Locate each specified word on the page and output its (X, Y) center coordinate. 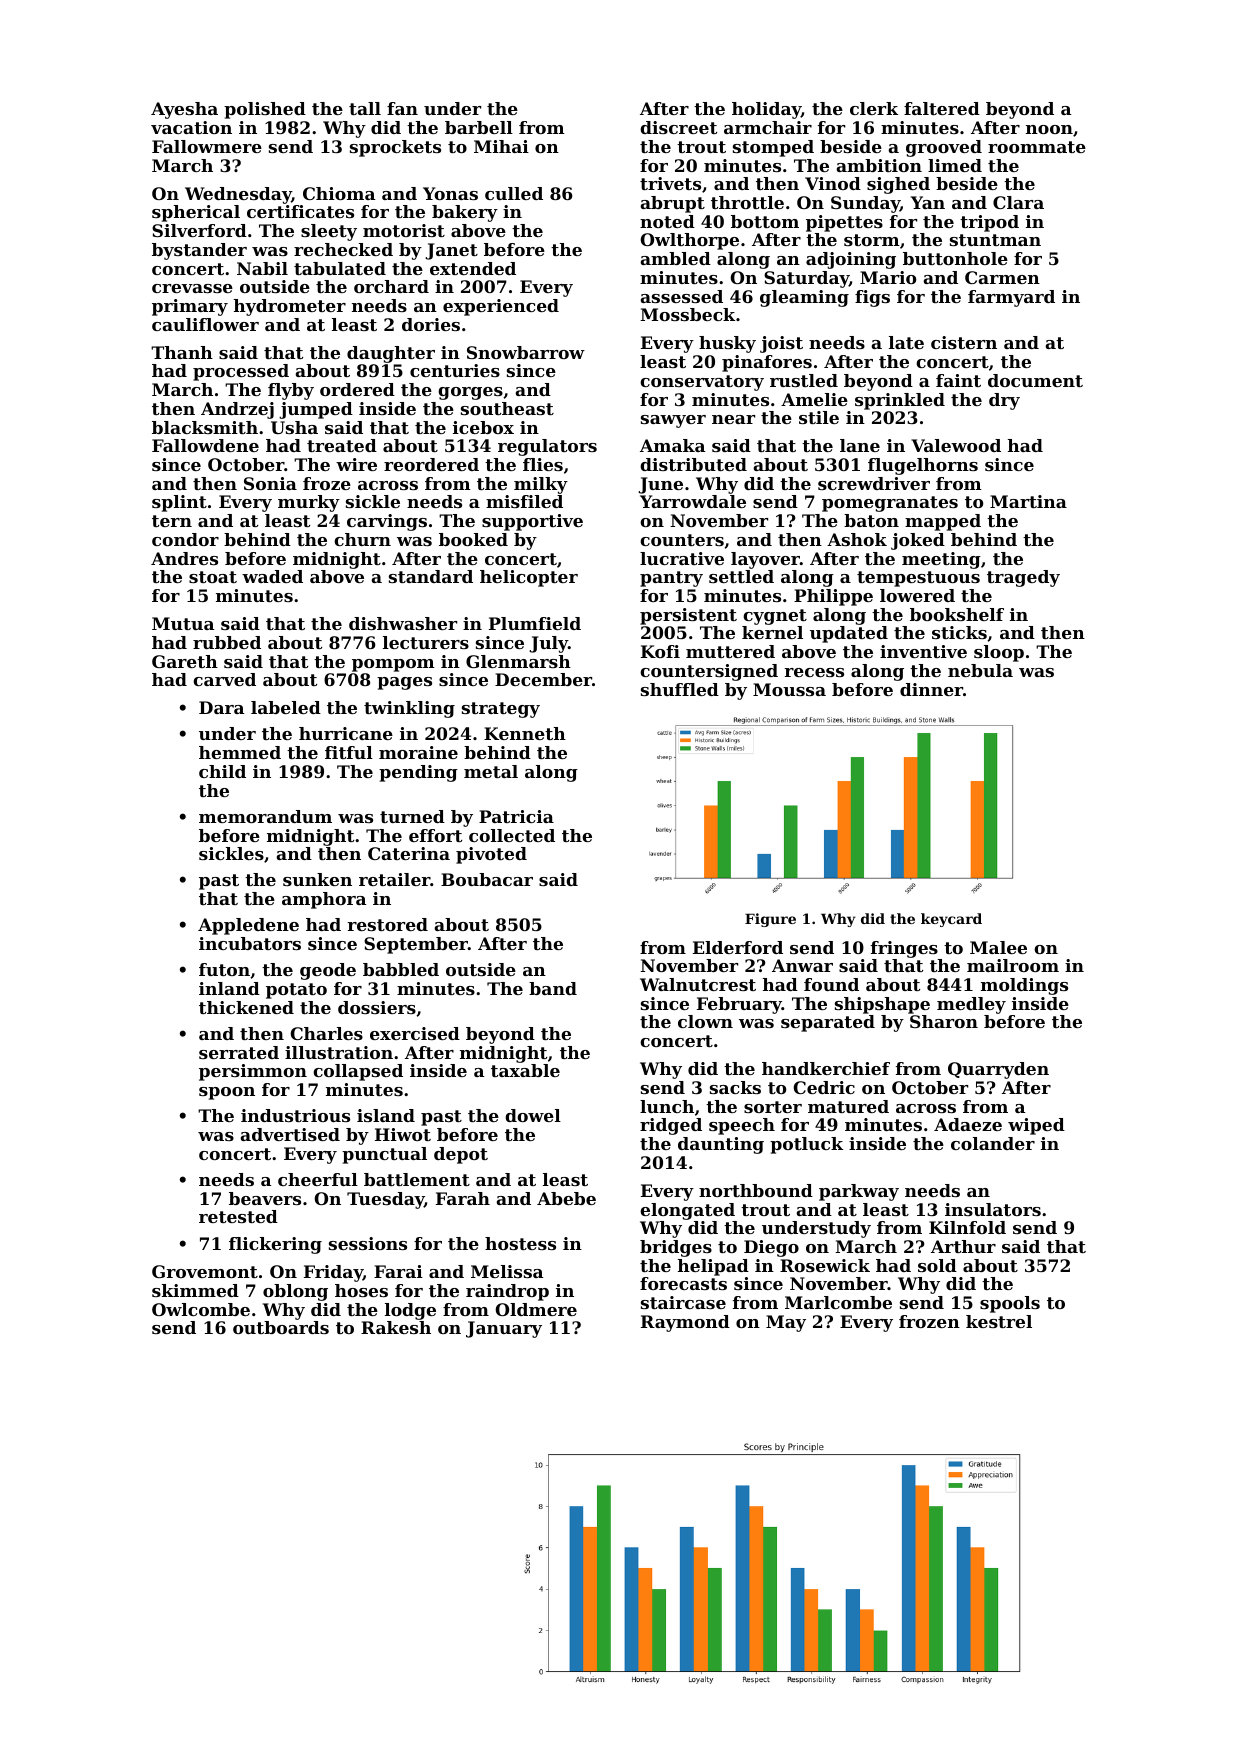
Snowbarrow (526, 352)
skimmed (195, 1290)
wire (356, 464)
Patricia (516, 816)
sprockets (395, 148)
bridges (676, 1248)
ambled (675, 258)
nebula (980, 670)
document (1035, 380)
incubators (250, 943)
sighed (898, 185)
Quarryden (998, 1070)
